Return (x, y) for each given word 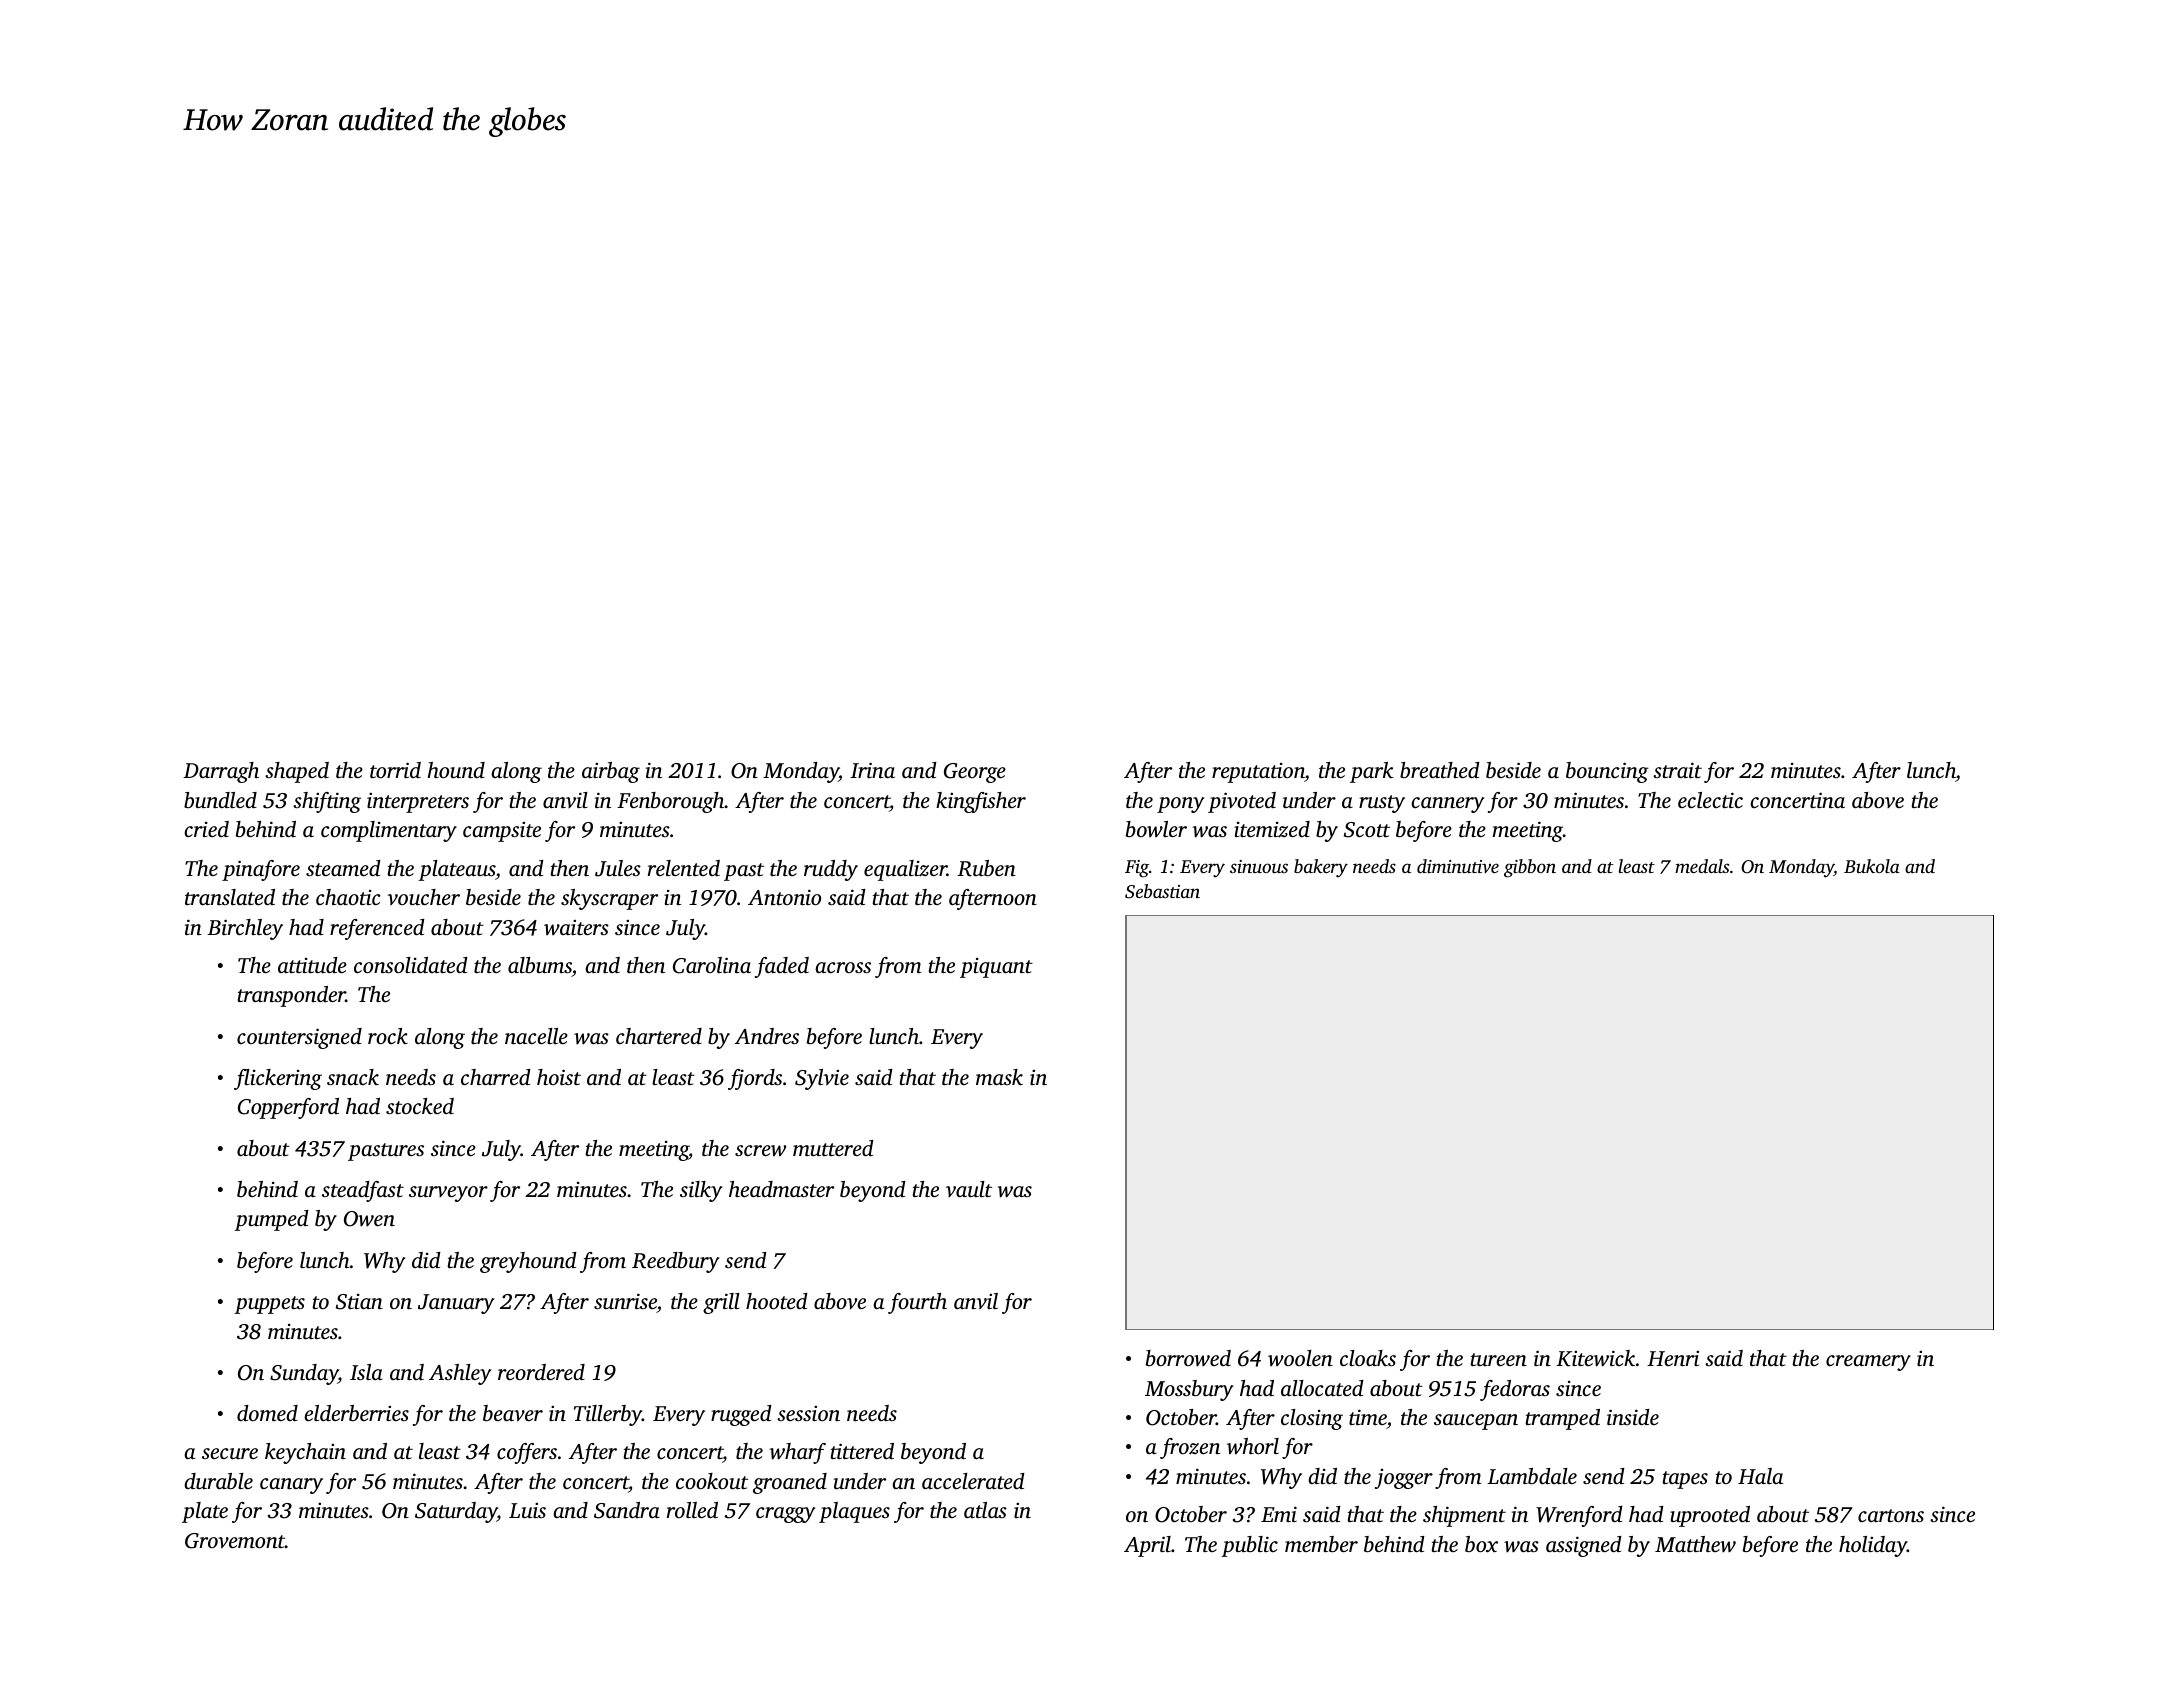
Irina (872, 770)
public (1249, 1546)
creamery (1868, 1363)
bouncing (1607, 772)
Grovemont (235, 1541)
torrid (395, 770)
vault (969, 1189)
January (456, 1304)
